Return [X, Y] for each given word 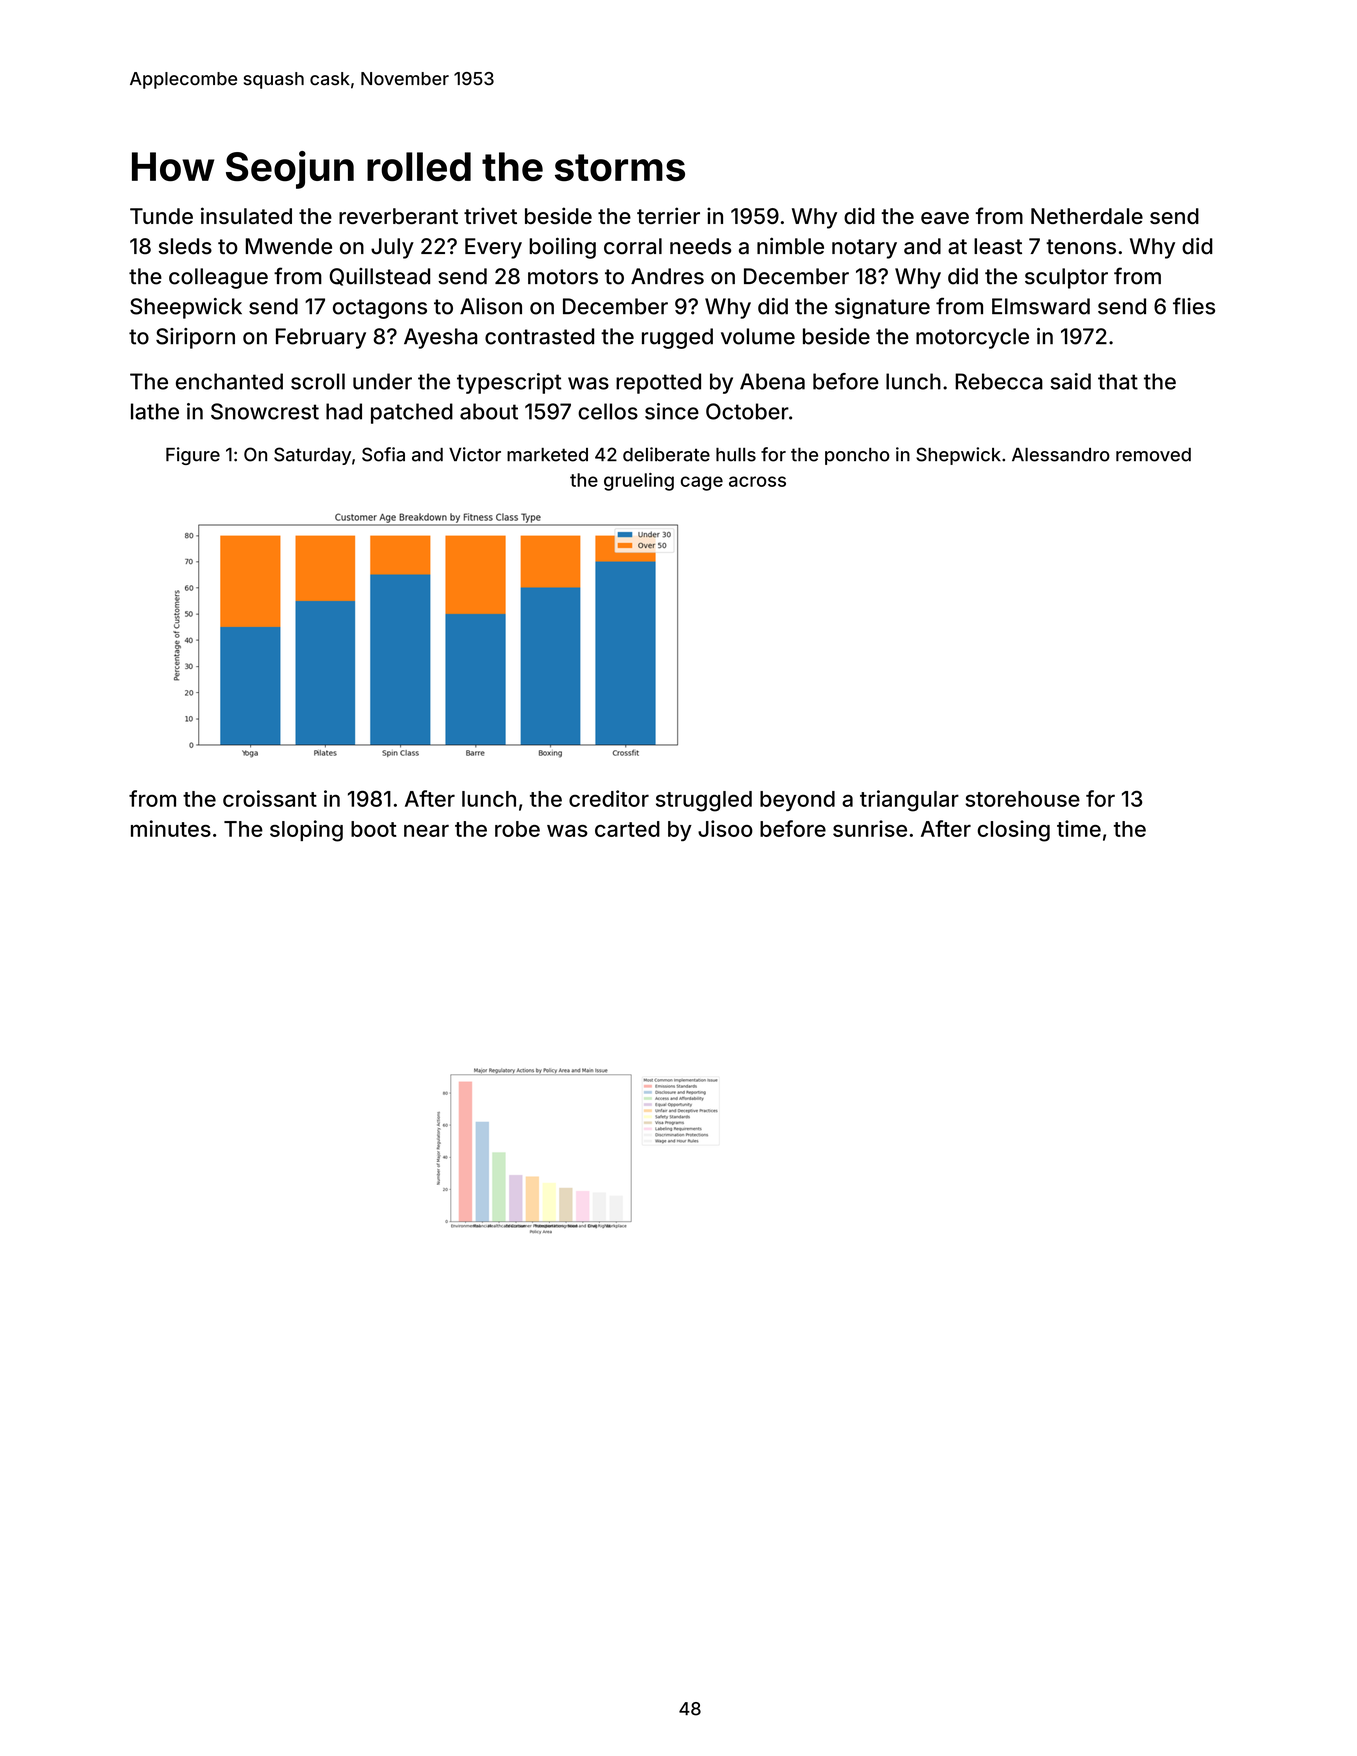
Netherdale [1087, 216]
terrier [668, 215]
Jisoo [725, 828]
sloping [306, 831]
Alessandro [1061, 455]
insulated [246, 215]
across [757, 481]
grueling [639, 482]
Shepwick [958, 456]
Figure [193, 456]
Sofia [383, 454]
